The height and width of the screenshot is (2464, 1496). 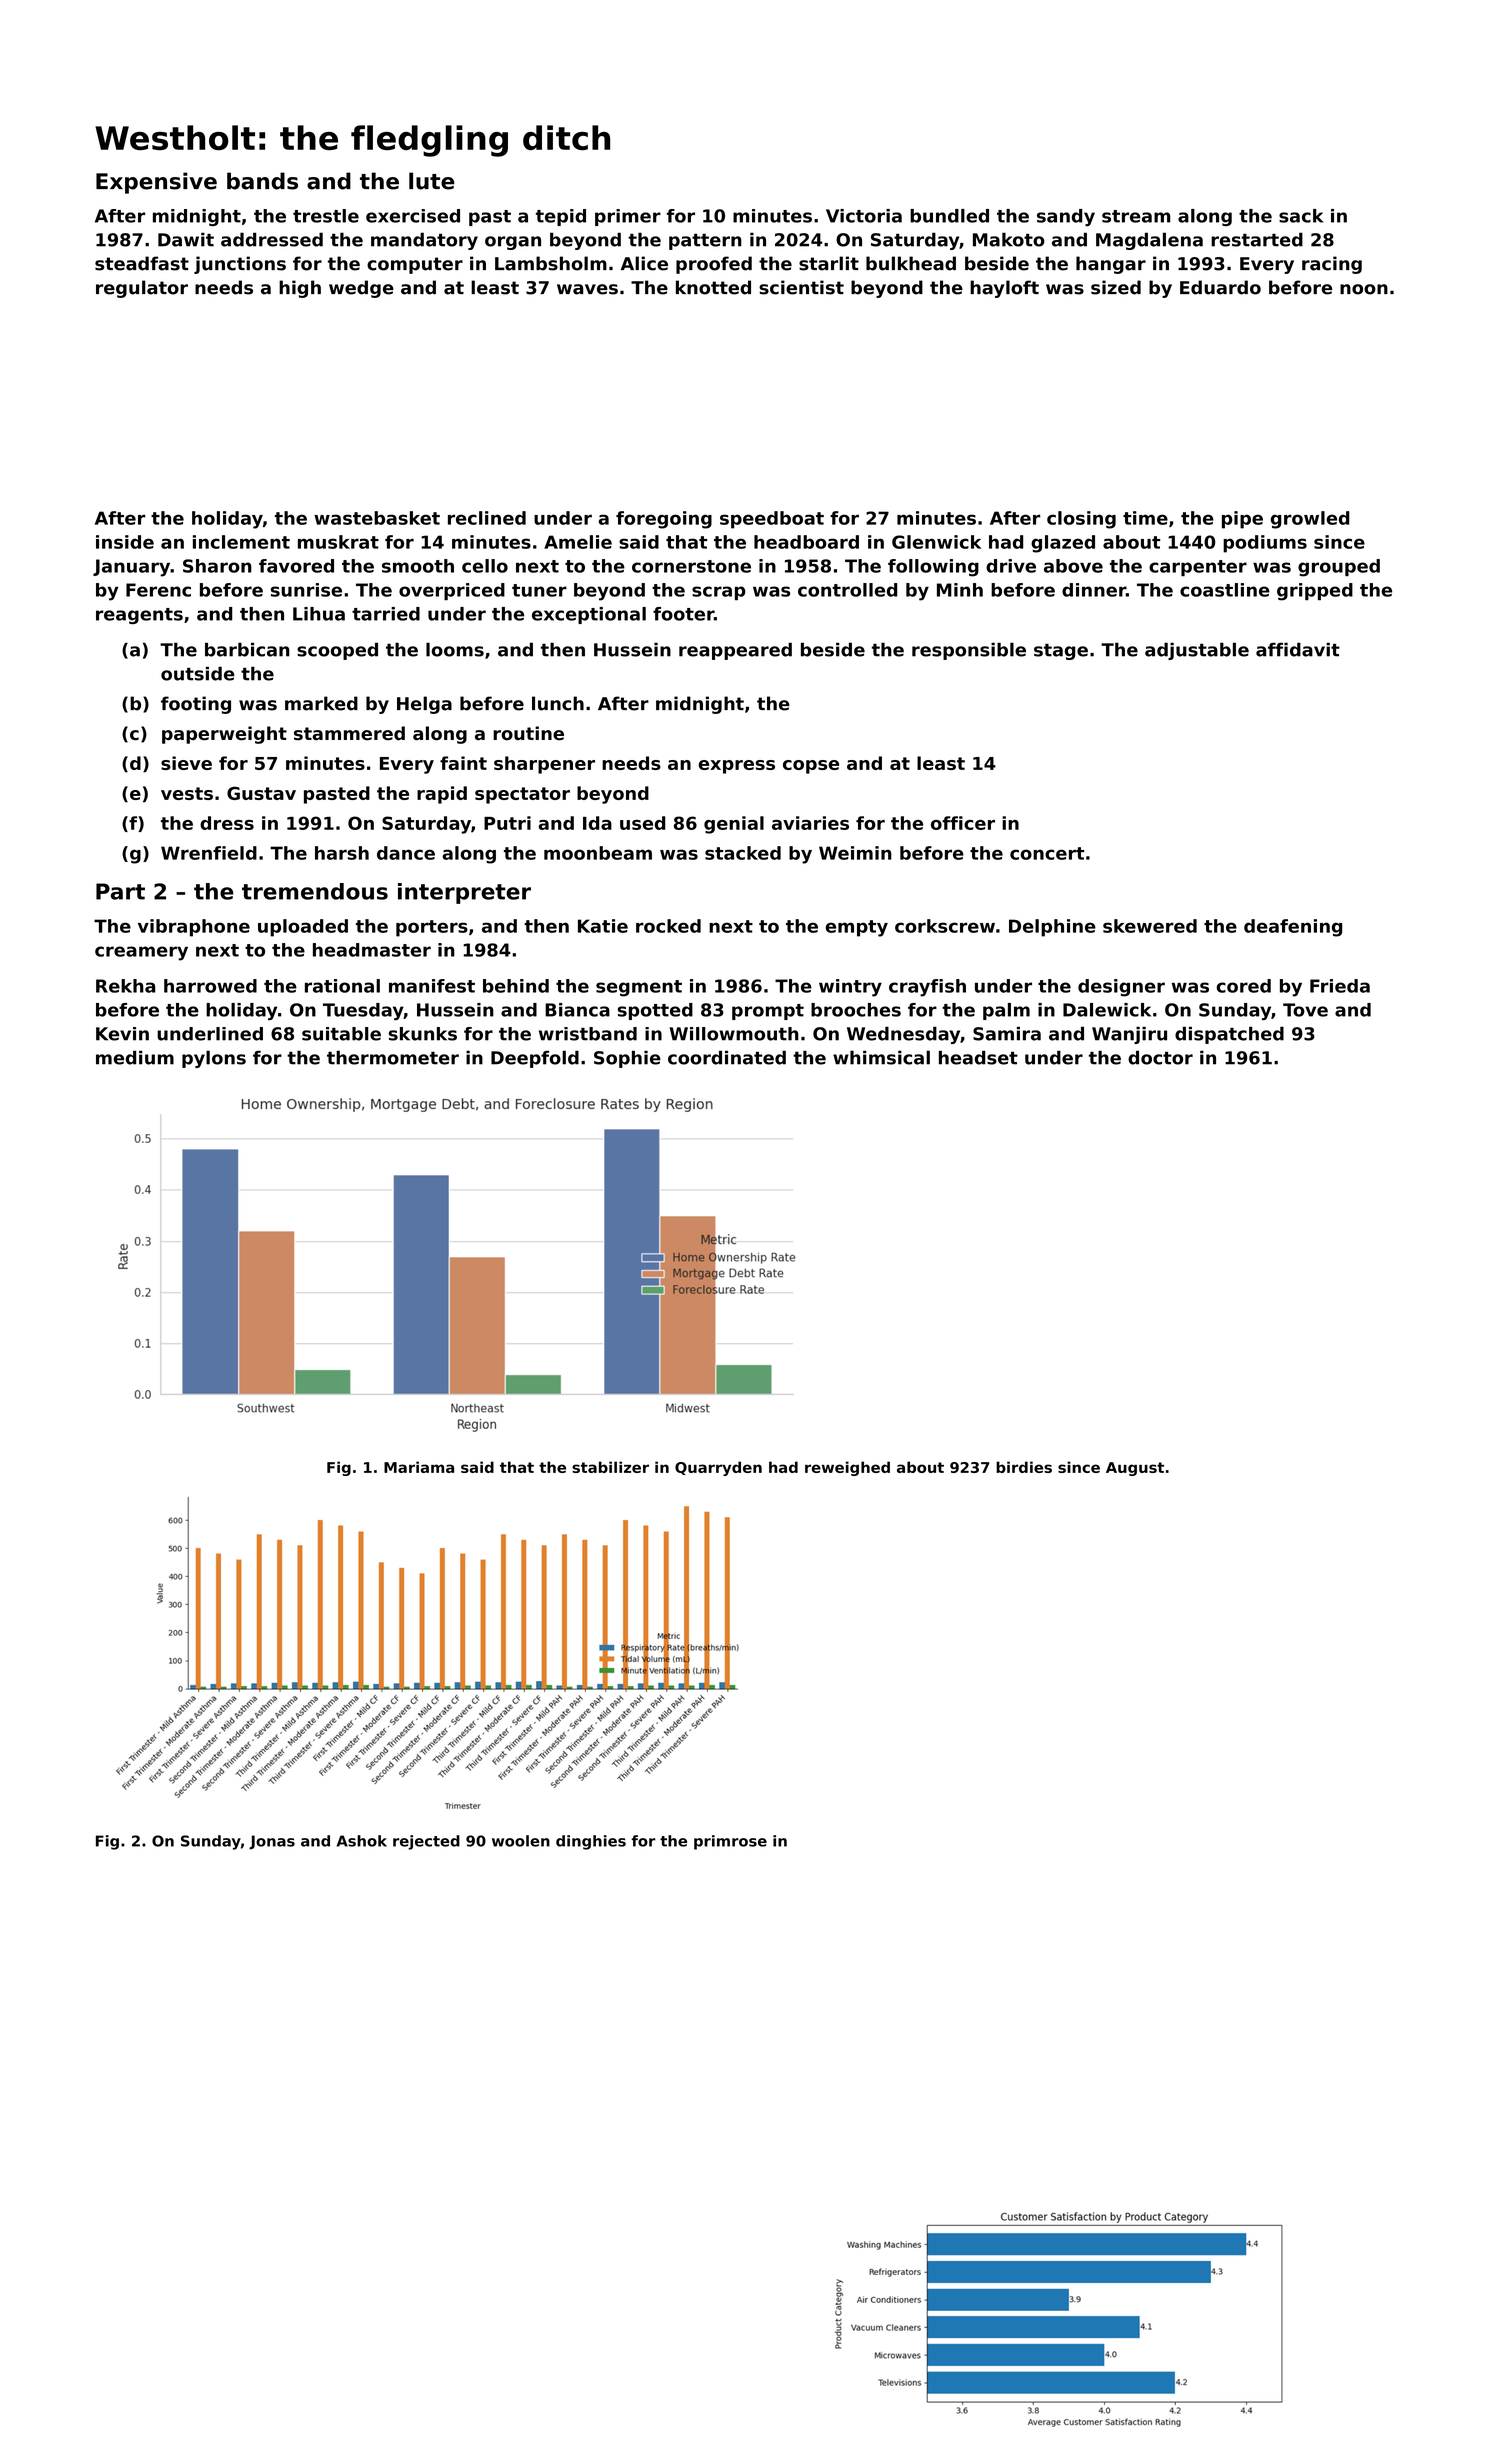 What do you see at coordinates (120, 891) in the screenshot?
I see `Part` at bounding box center [120, 891].
